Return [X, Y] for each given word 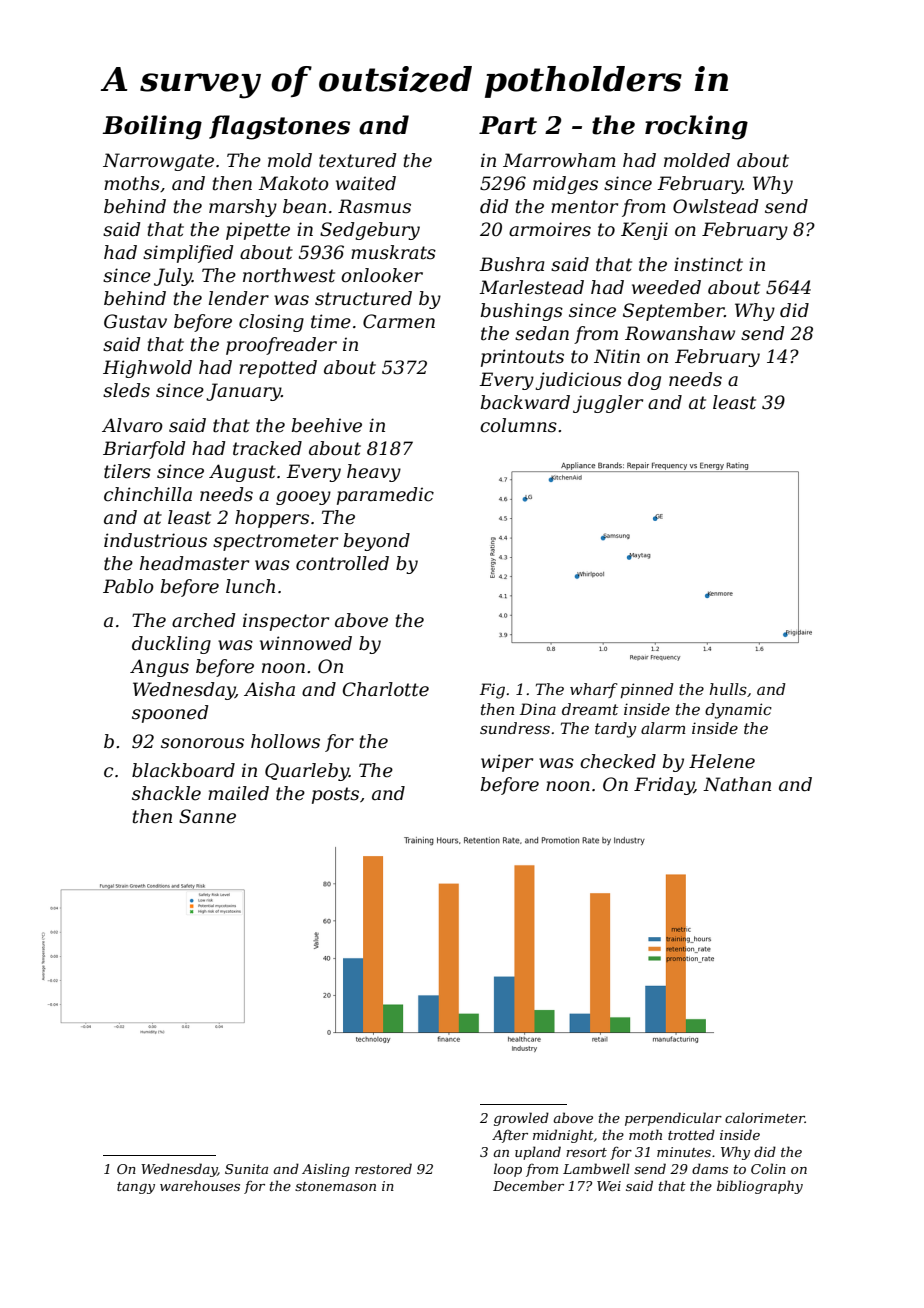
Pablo [128, 586]
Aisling [326, 1170]
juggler [608, 404]
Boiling [152, 127]
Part [508, 125]
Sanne [207, 816]
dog [644, 381]
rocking [696, 127]
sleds [126, 390]
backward [525, 402]
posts [335, 795]
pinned [647, 690]
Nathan [737, 784]
